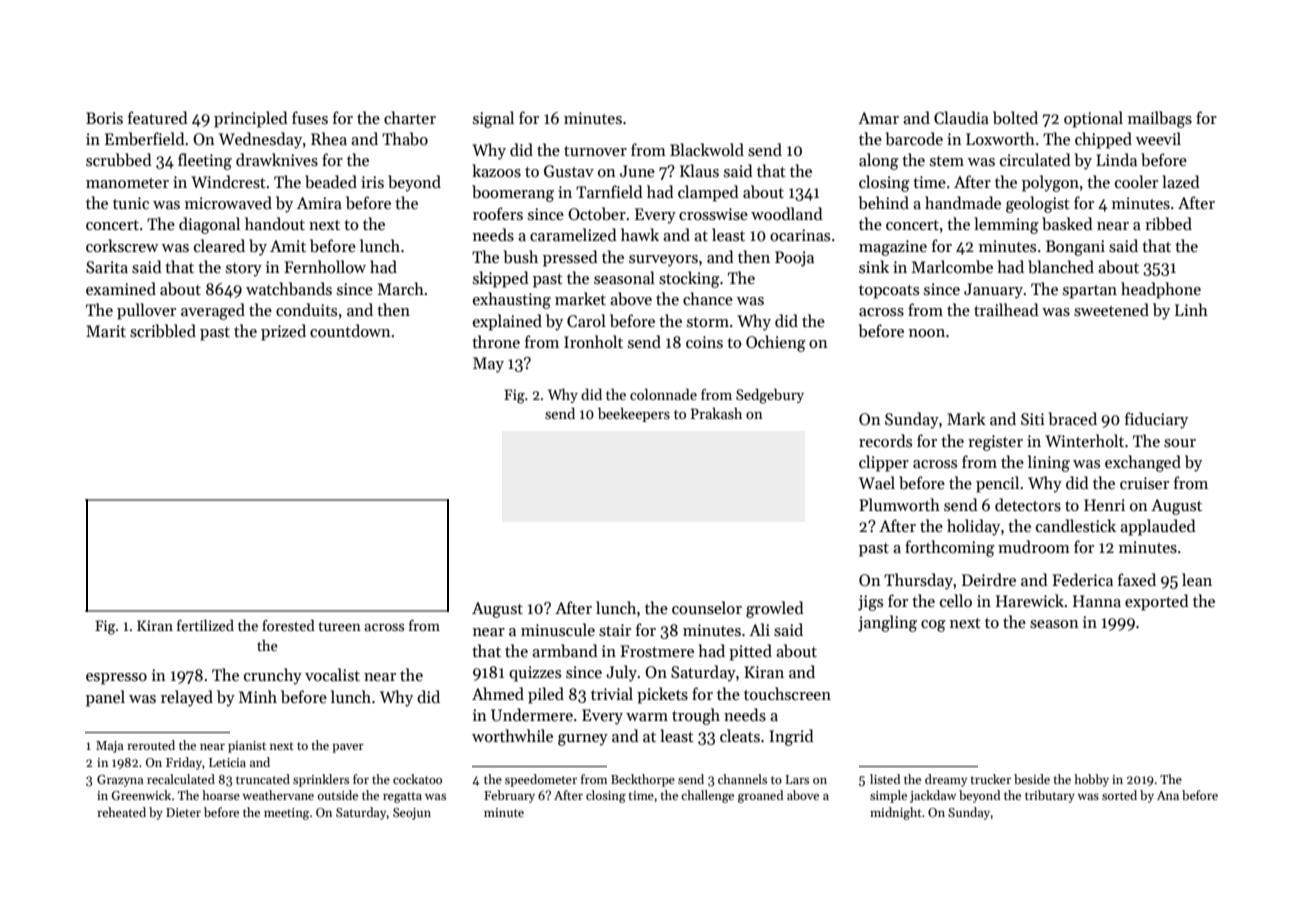 The image size is (1308, 924). I want to click on diagonal, so click(209, 225).
